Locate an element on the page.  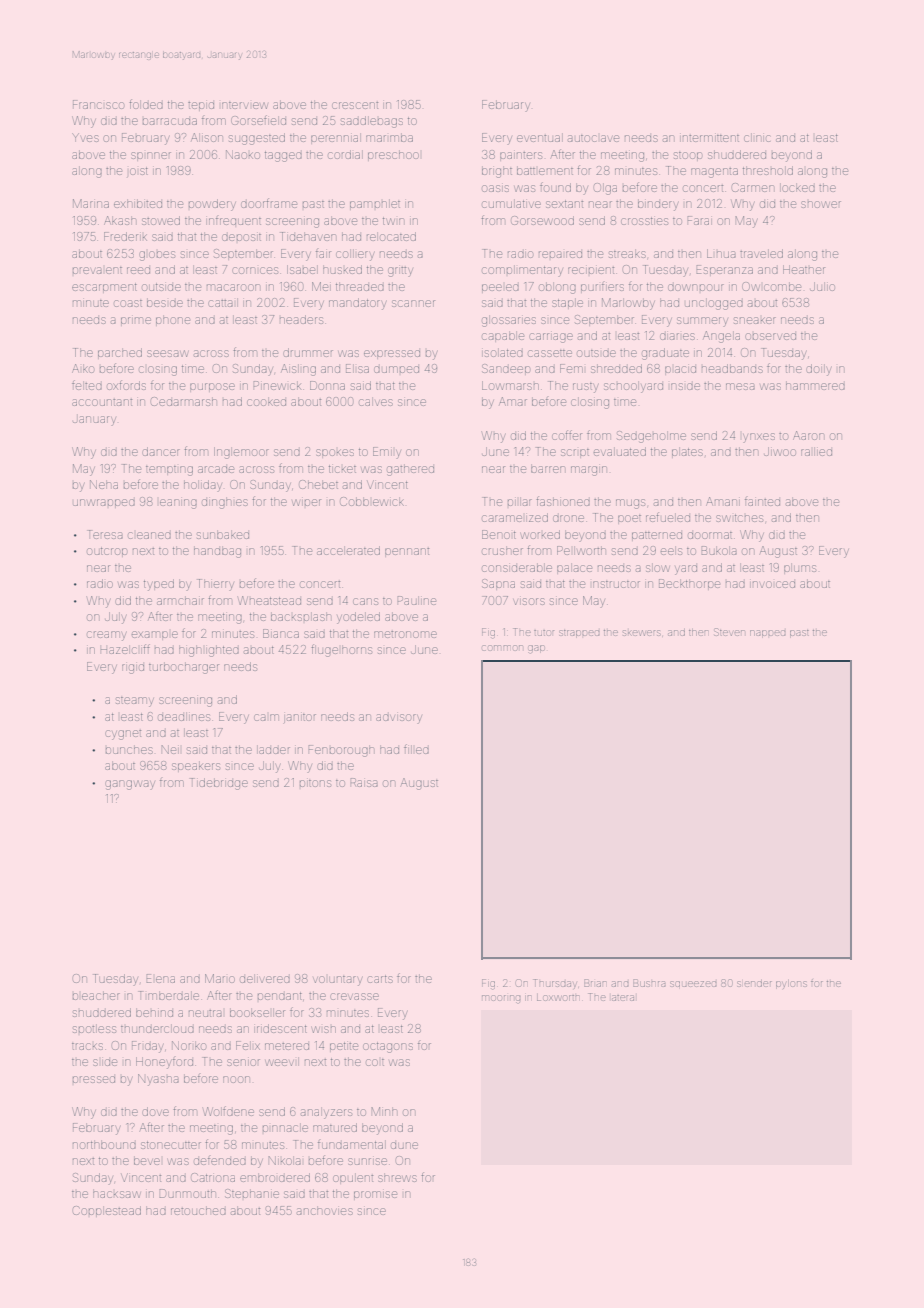
rallied is located at coordinates (816, 451).
